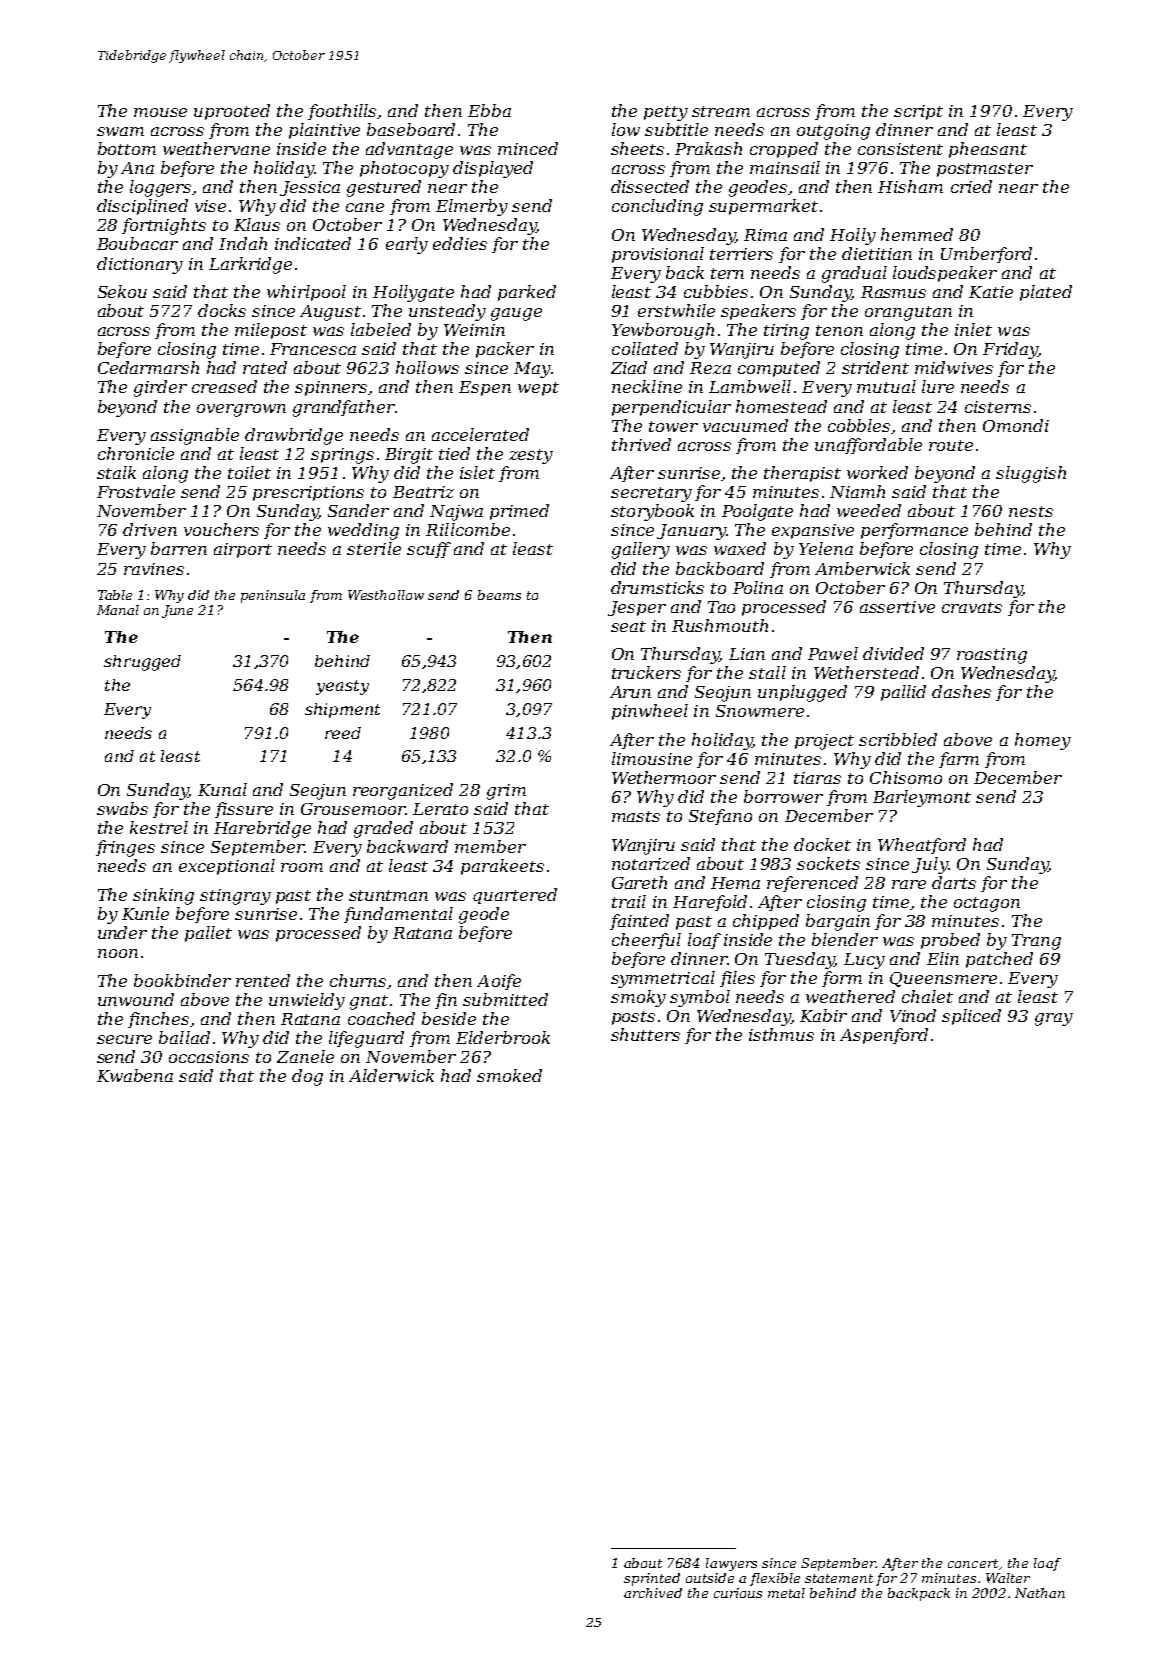 Image resolution: width=1171 pixels, height=1656 pixels. Describe the element at coordinates (391, 1075) in the image. I see `Alderwick` at that location.
